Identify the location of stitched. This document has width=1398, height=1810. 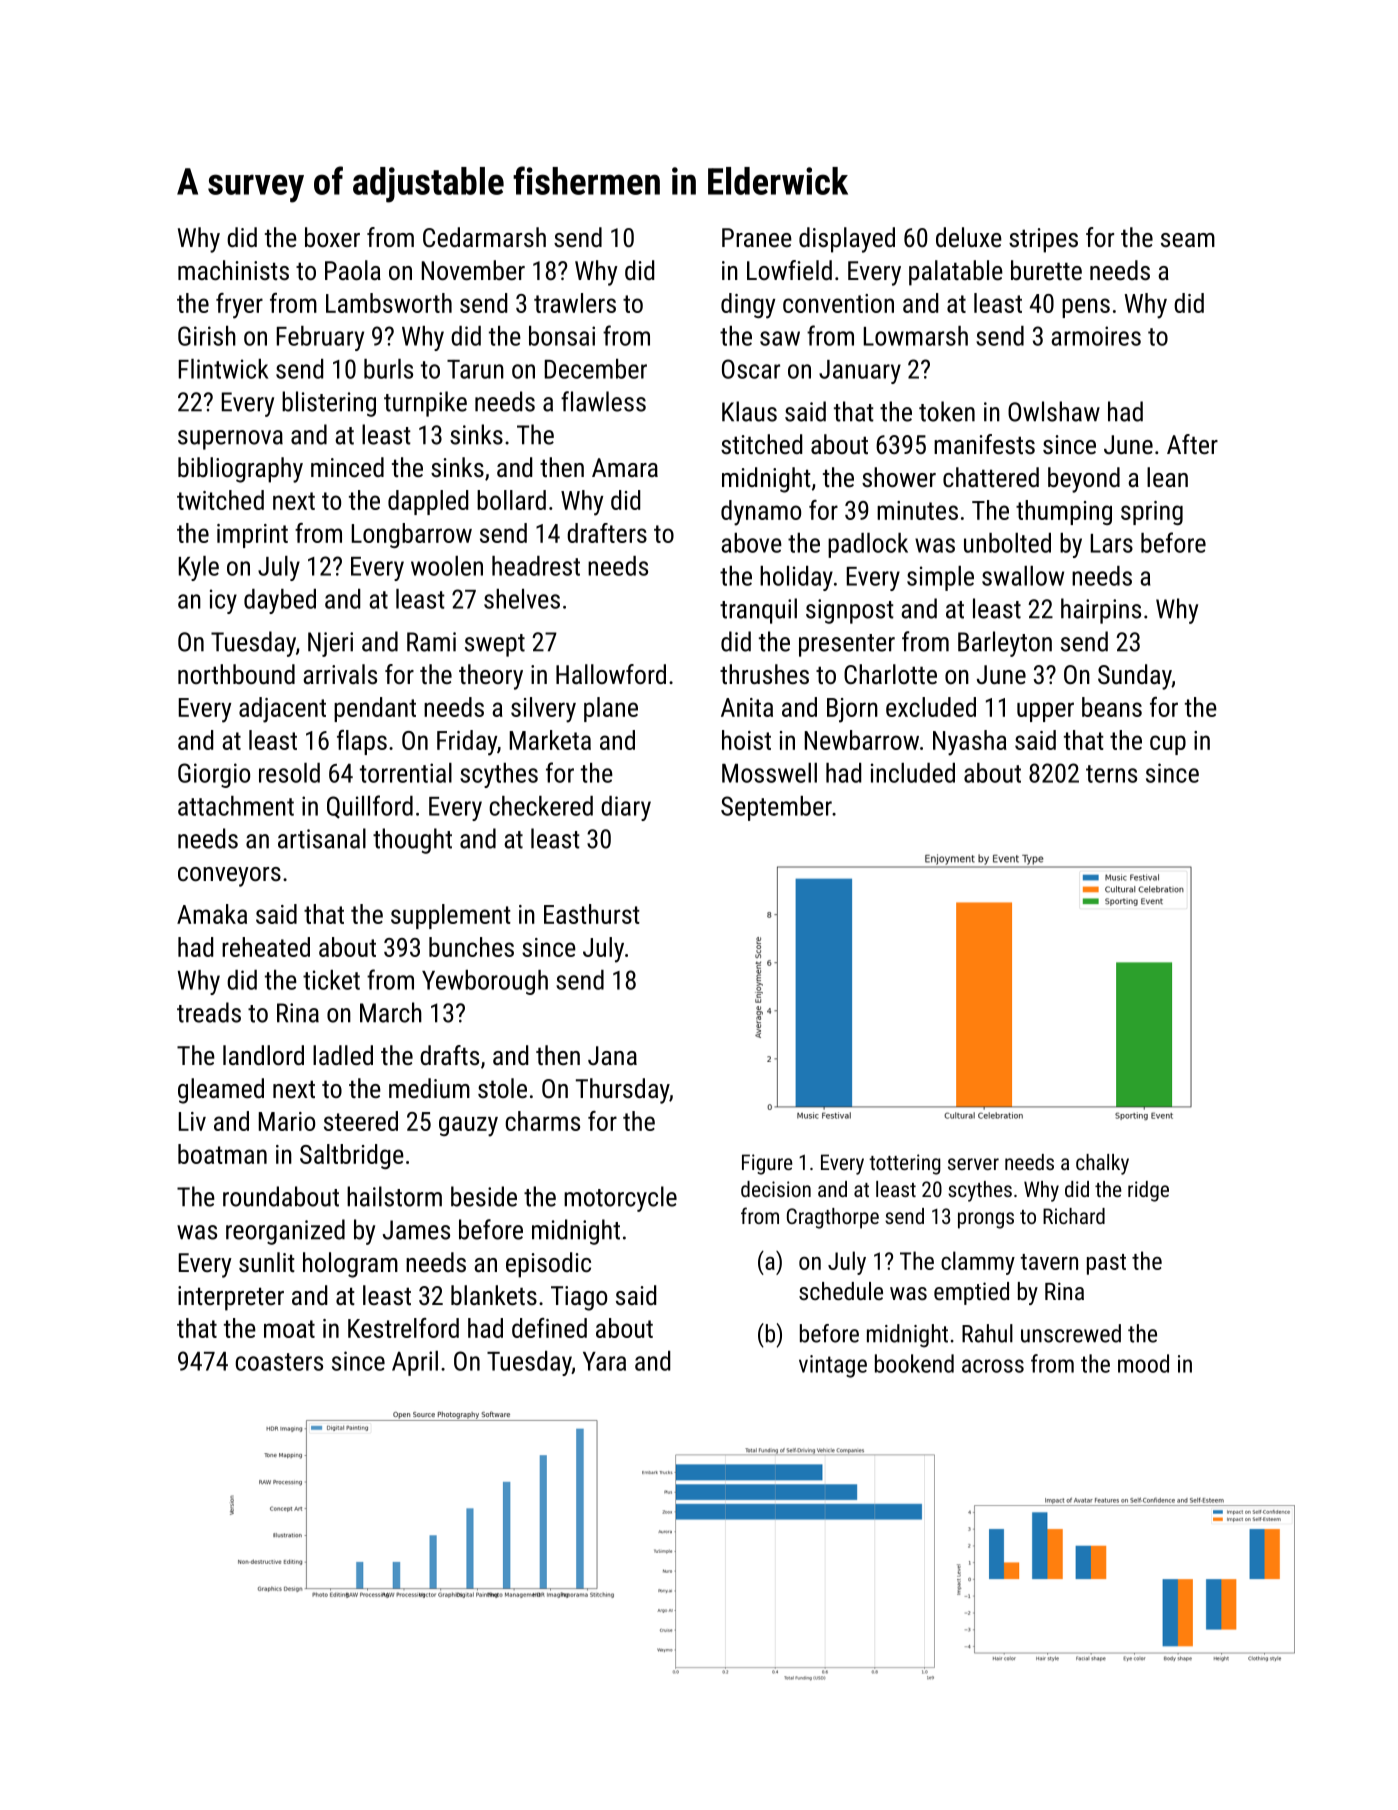
(761, 444).
